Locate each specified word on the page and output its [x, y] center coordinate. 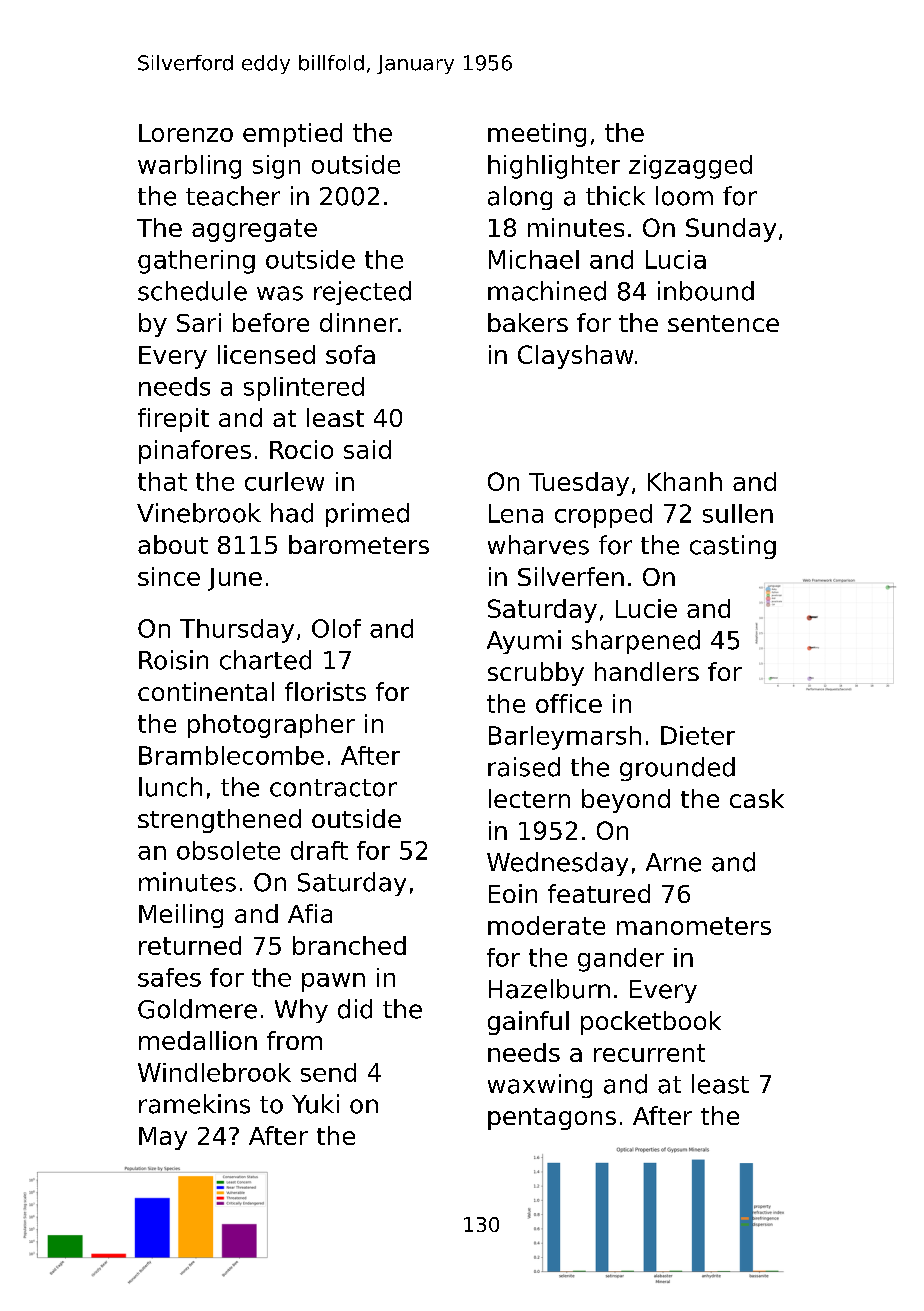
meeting [537, 135]
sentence [723, 323]
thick [615, 196]
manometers [694, 926]
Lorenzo [186, 133]
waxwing [540, 1086]
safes [169, 977]
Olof [336, 628]
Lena [516, 513]
